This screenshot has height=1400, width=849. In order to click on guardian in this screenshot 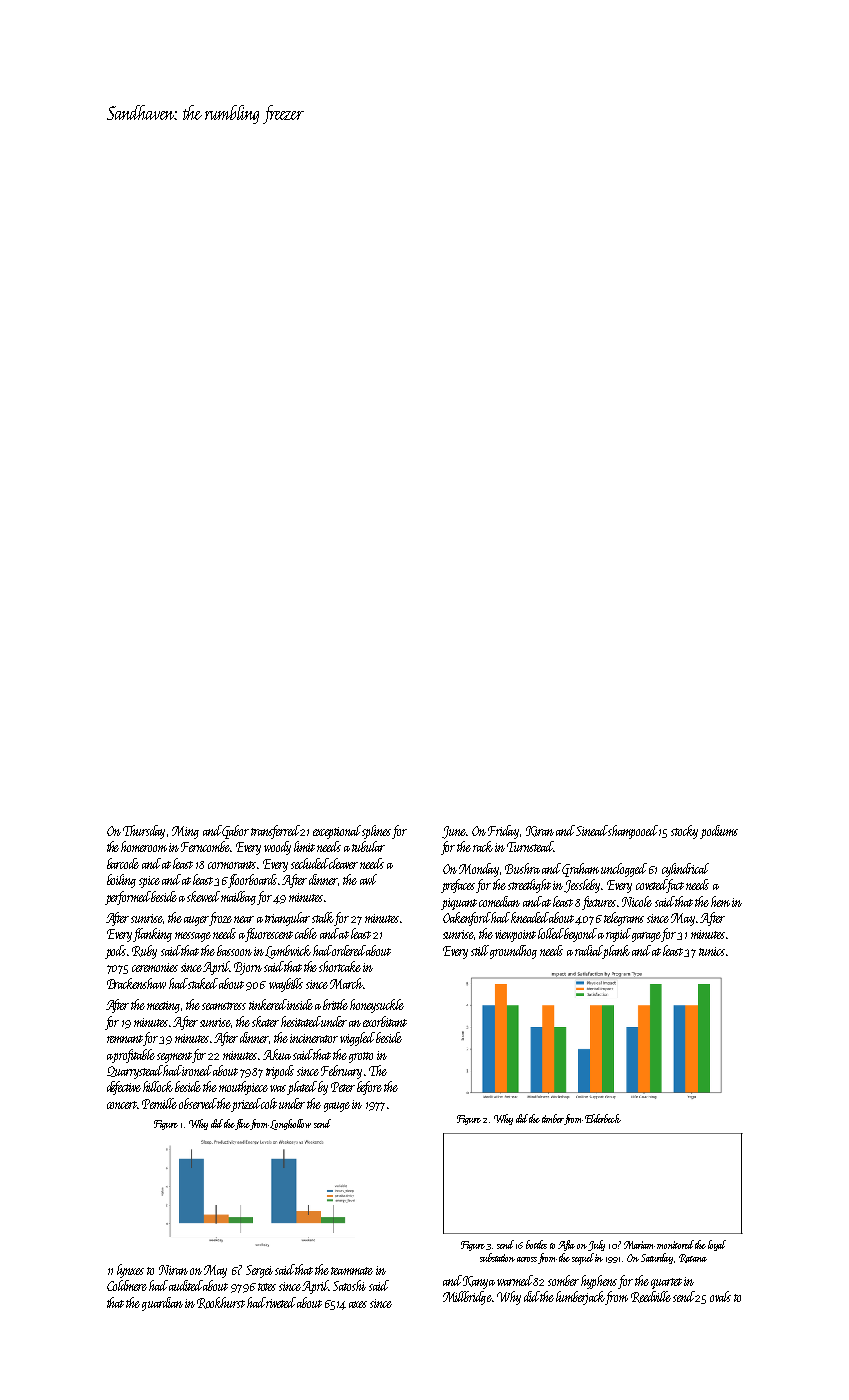, I will do `click(162, 1304)`.
